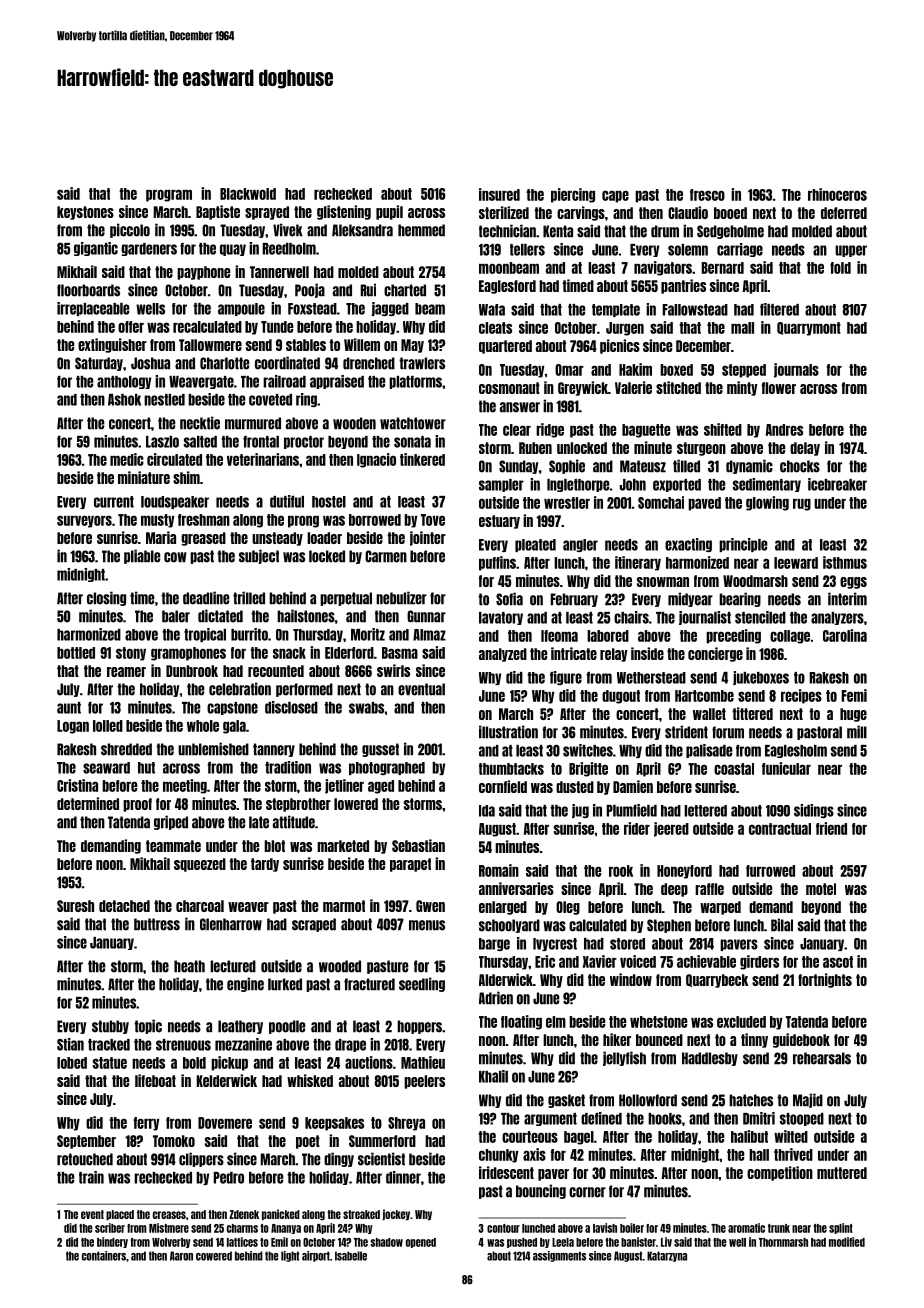 This screenshot has height=1308, width=924. What do you see at coordinates (684, 872) in the screenshot?
I see `Honeyford` at bounding box center [684, 872].
